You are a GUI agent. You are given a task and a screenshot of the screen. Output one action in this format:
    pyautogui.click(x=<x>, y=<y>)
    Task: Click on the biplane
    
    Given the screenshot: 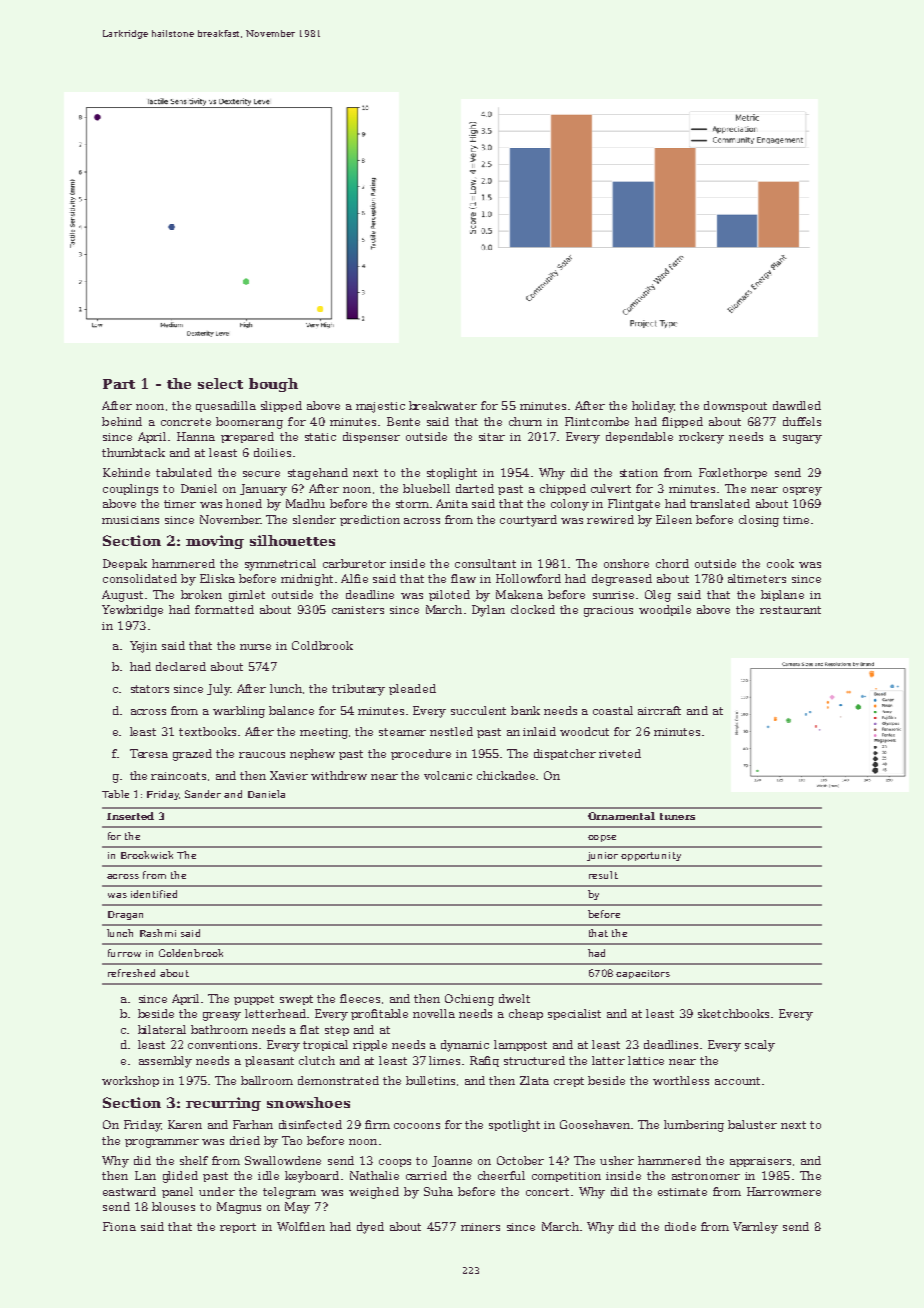 What is the action you would take?
    pyautogui.click(x=782, y=595)
